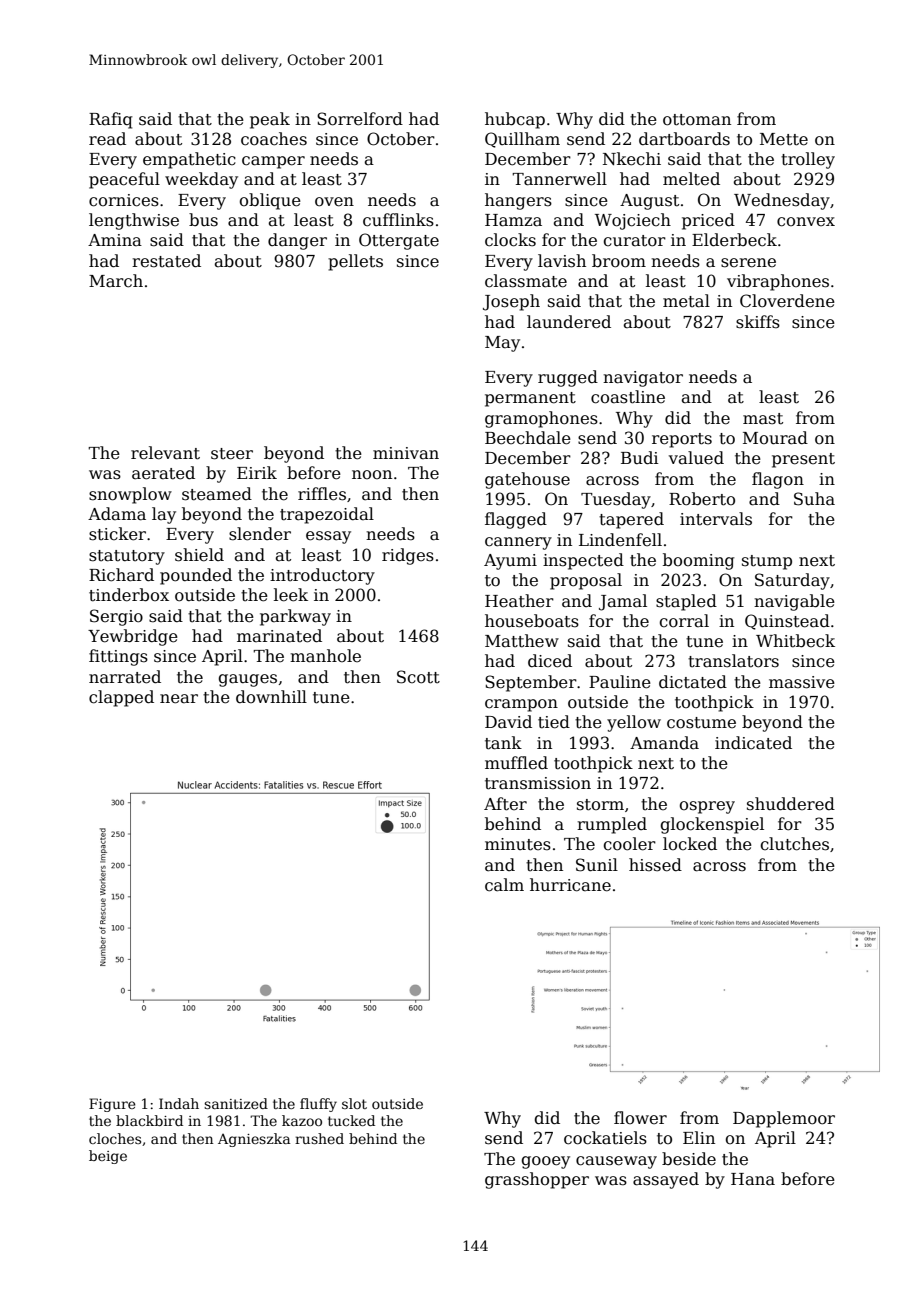 Image resolution: width=924 pixels, height=1311 pixels. Describe the element at coordinates (537, 1180) in the screenshot. I see `grasshopper` at that location.
